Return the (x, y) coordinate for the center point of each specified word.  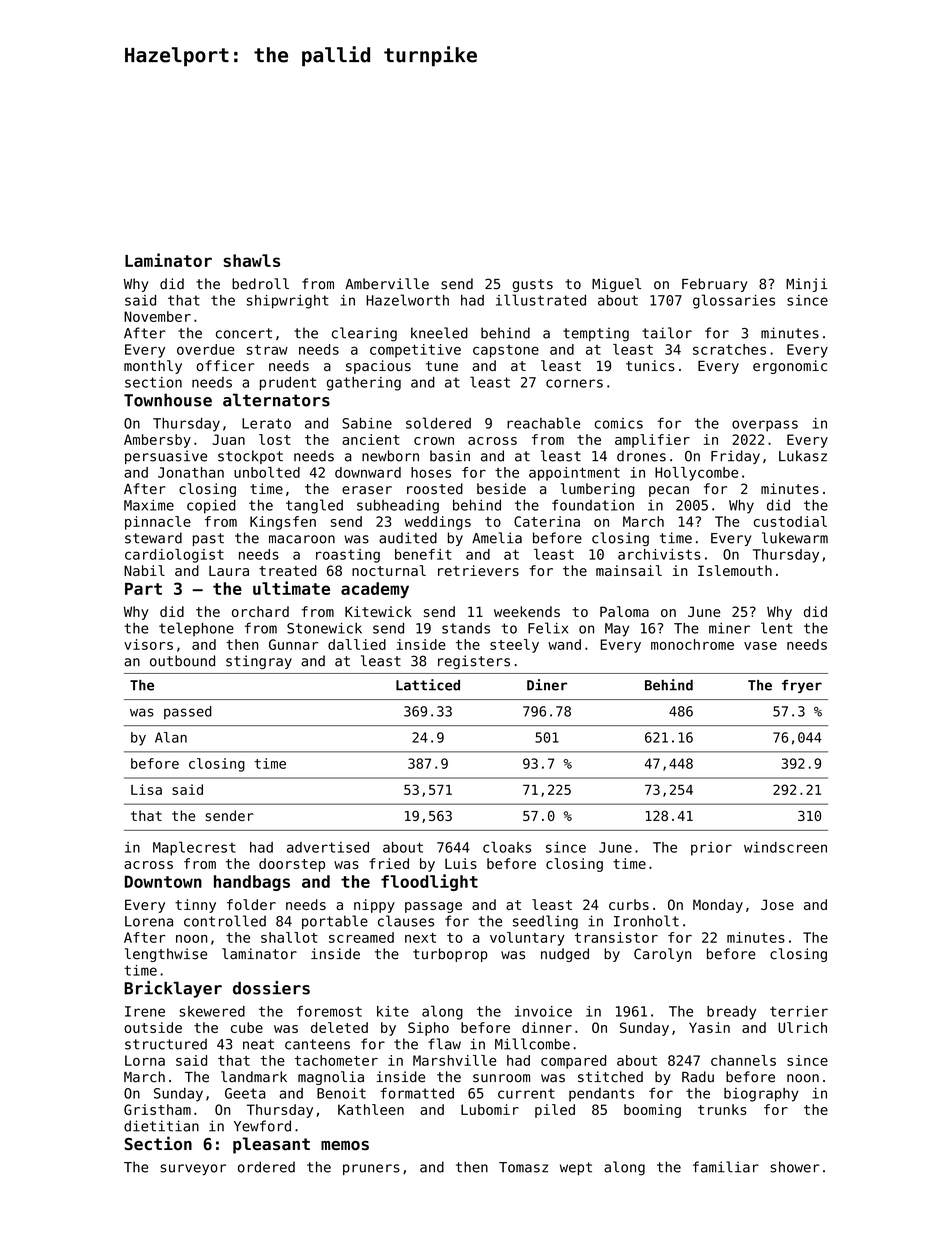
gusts (532, 285)
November (157, 316)
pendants (601, 1095)
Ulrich (802, 1027)
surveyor (193, 1169)
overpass (765, 426)
